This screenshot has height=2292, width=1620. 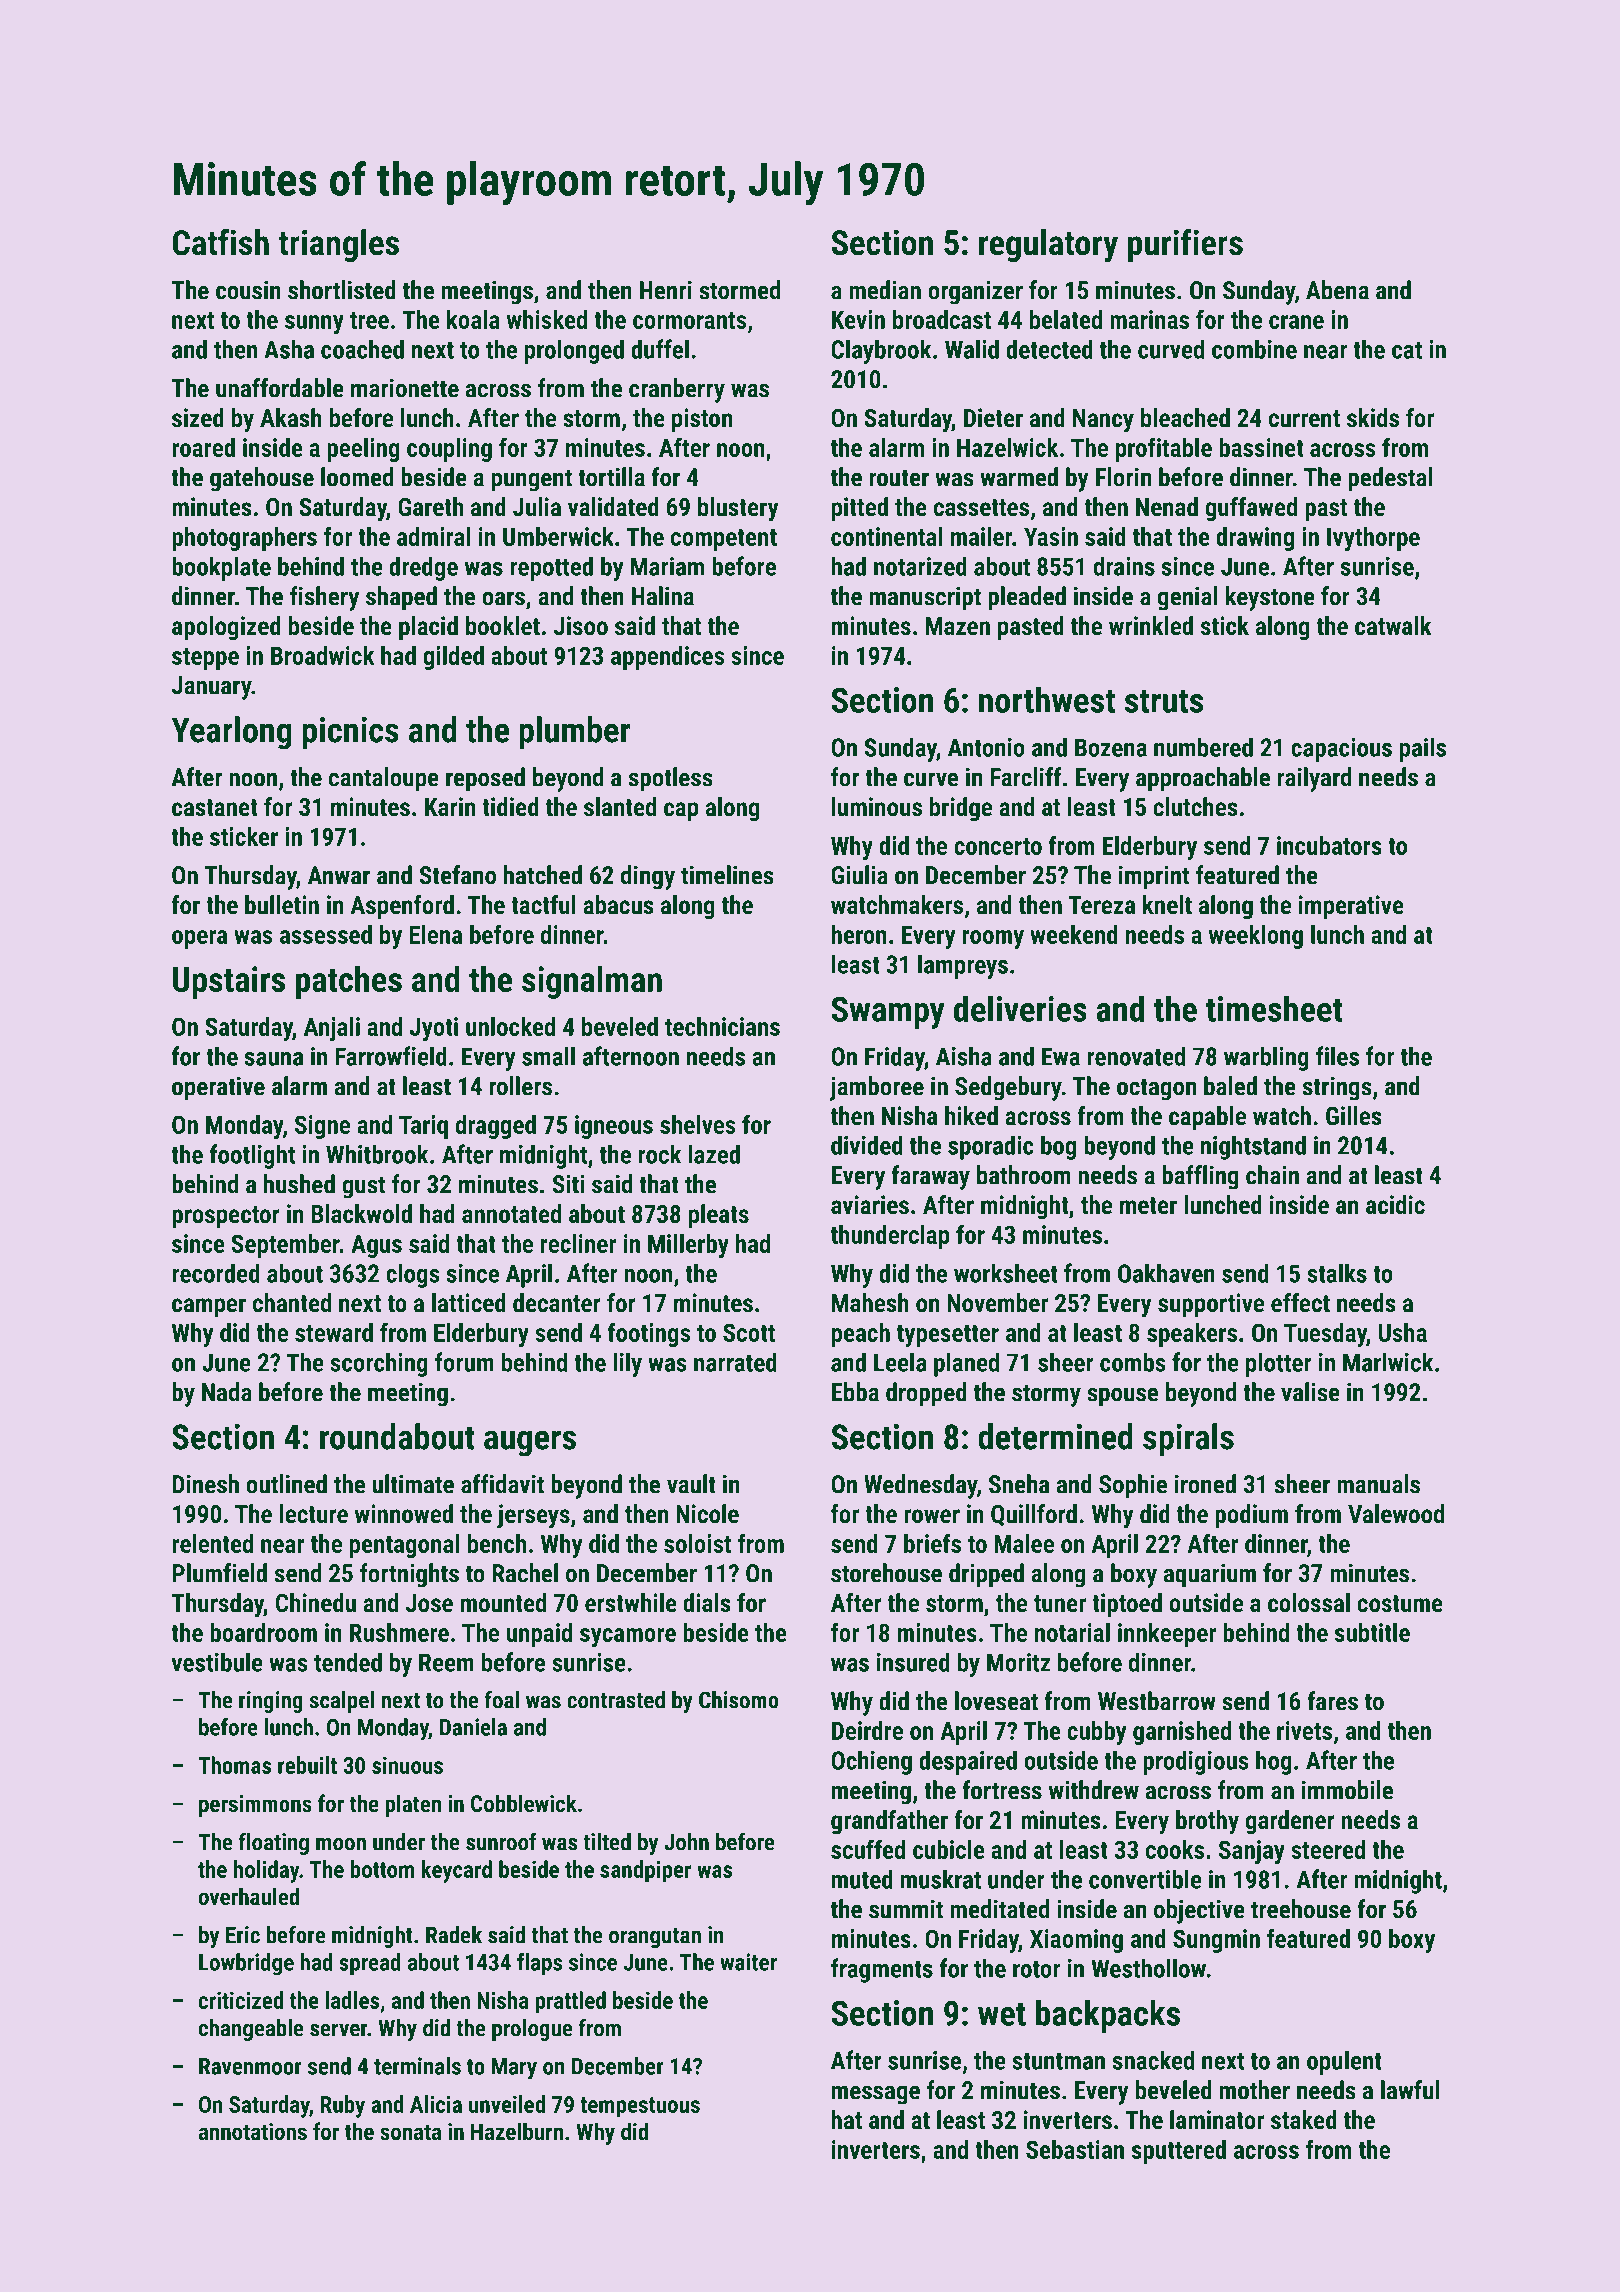 I want to click on scuffed, so click(x=868, y=1849).
